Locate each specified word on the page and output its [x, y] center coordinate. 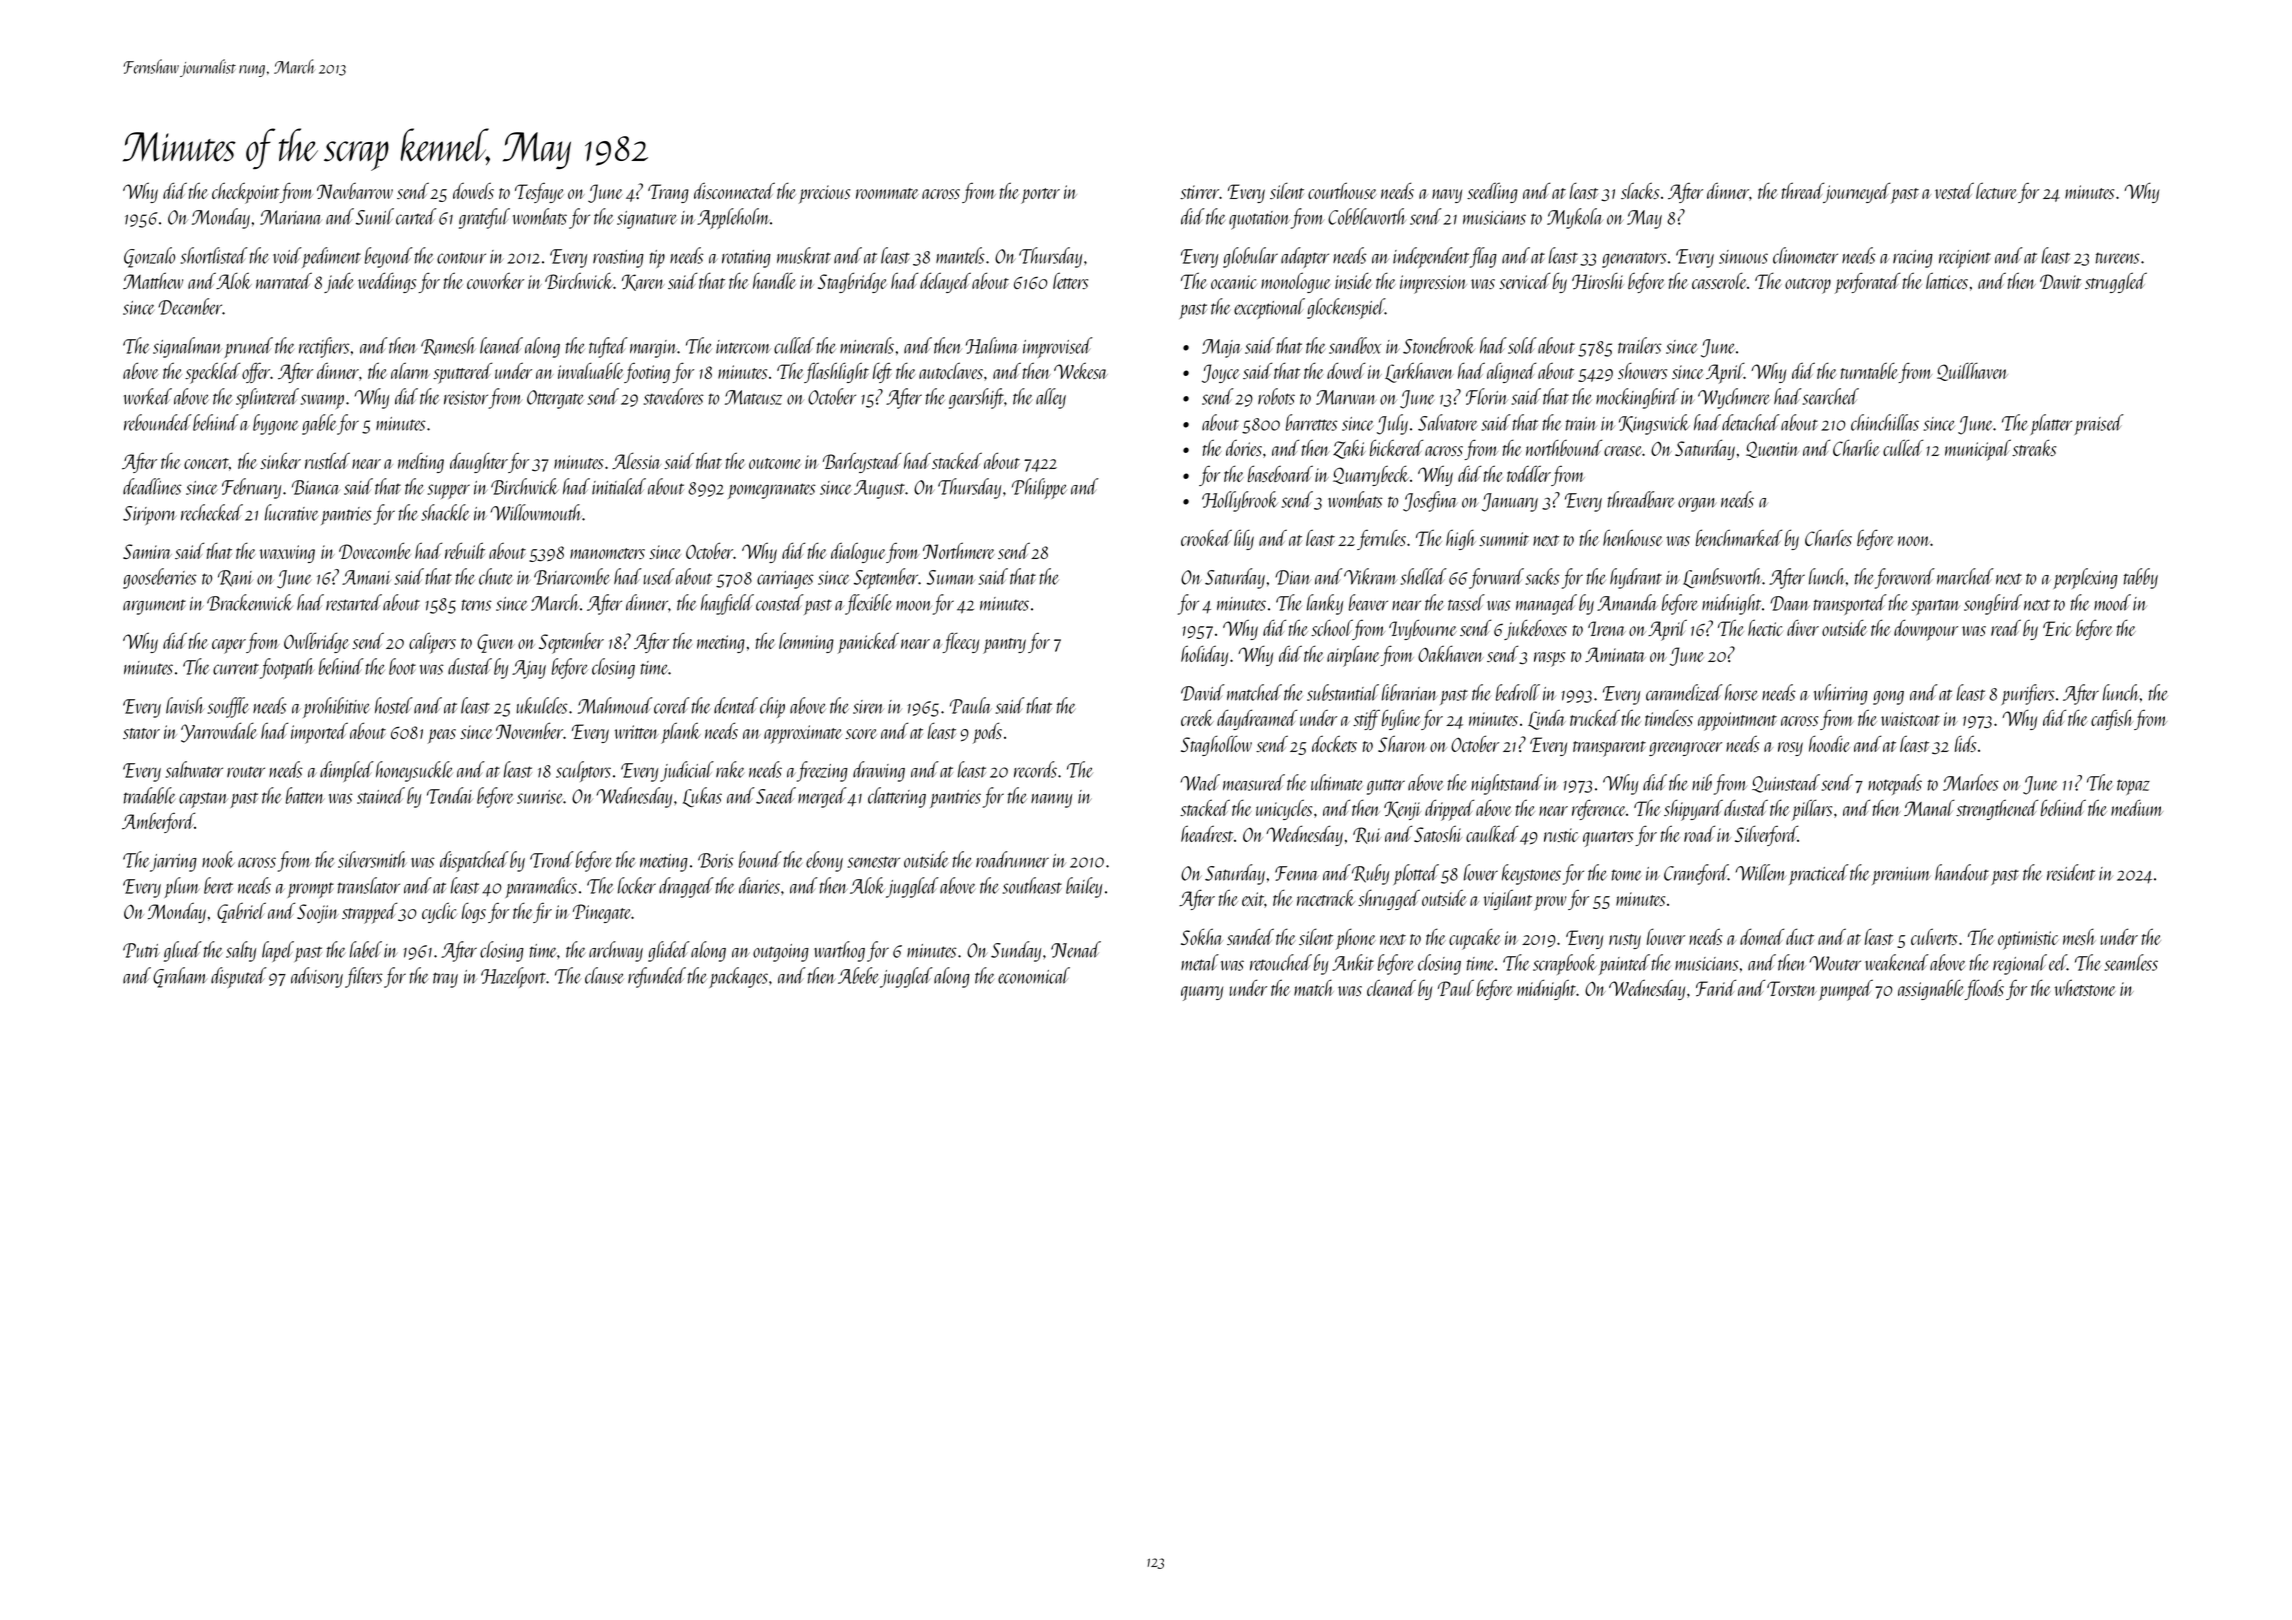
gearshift [976, 398]
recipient [1965, 259]
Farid [1716, 987]
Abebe [858, 975]
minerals [867, 345]
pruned [248, 347]
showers [1642, 371]
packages [738, 977]
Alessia [636, 461]
